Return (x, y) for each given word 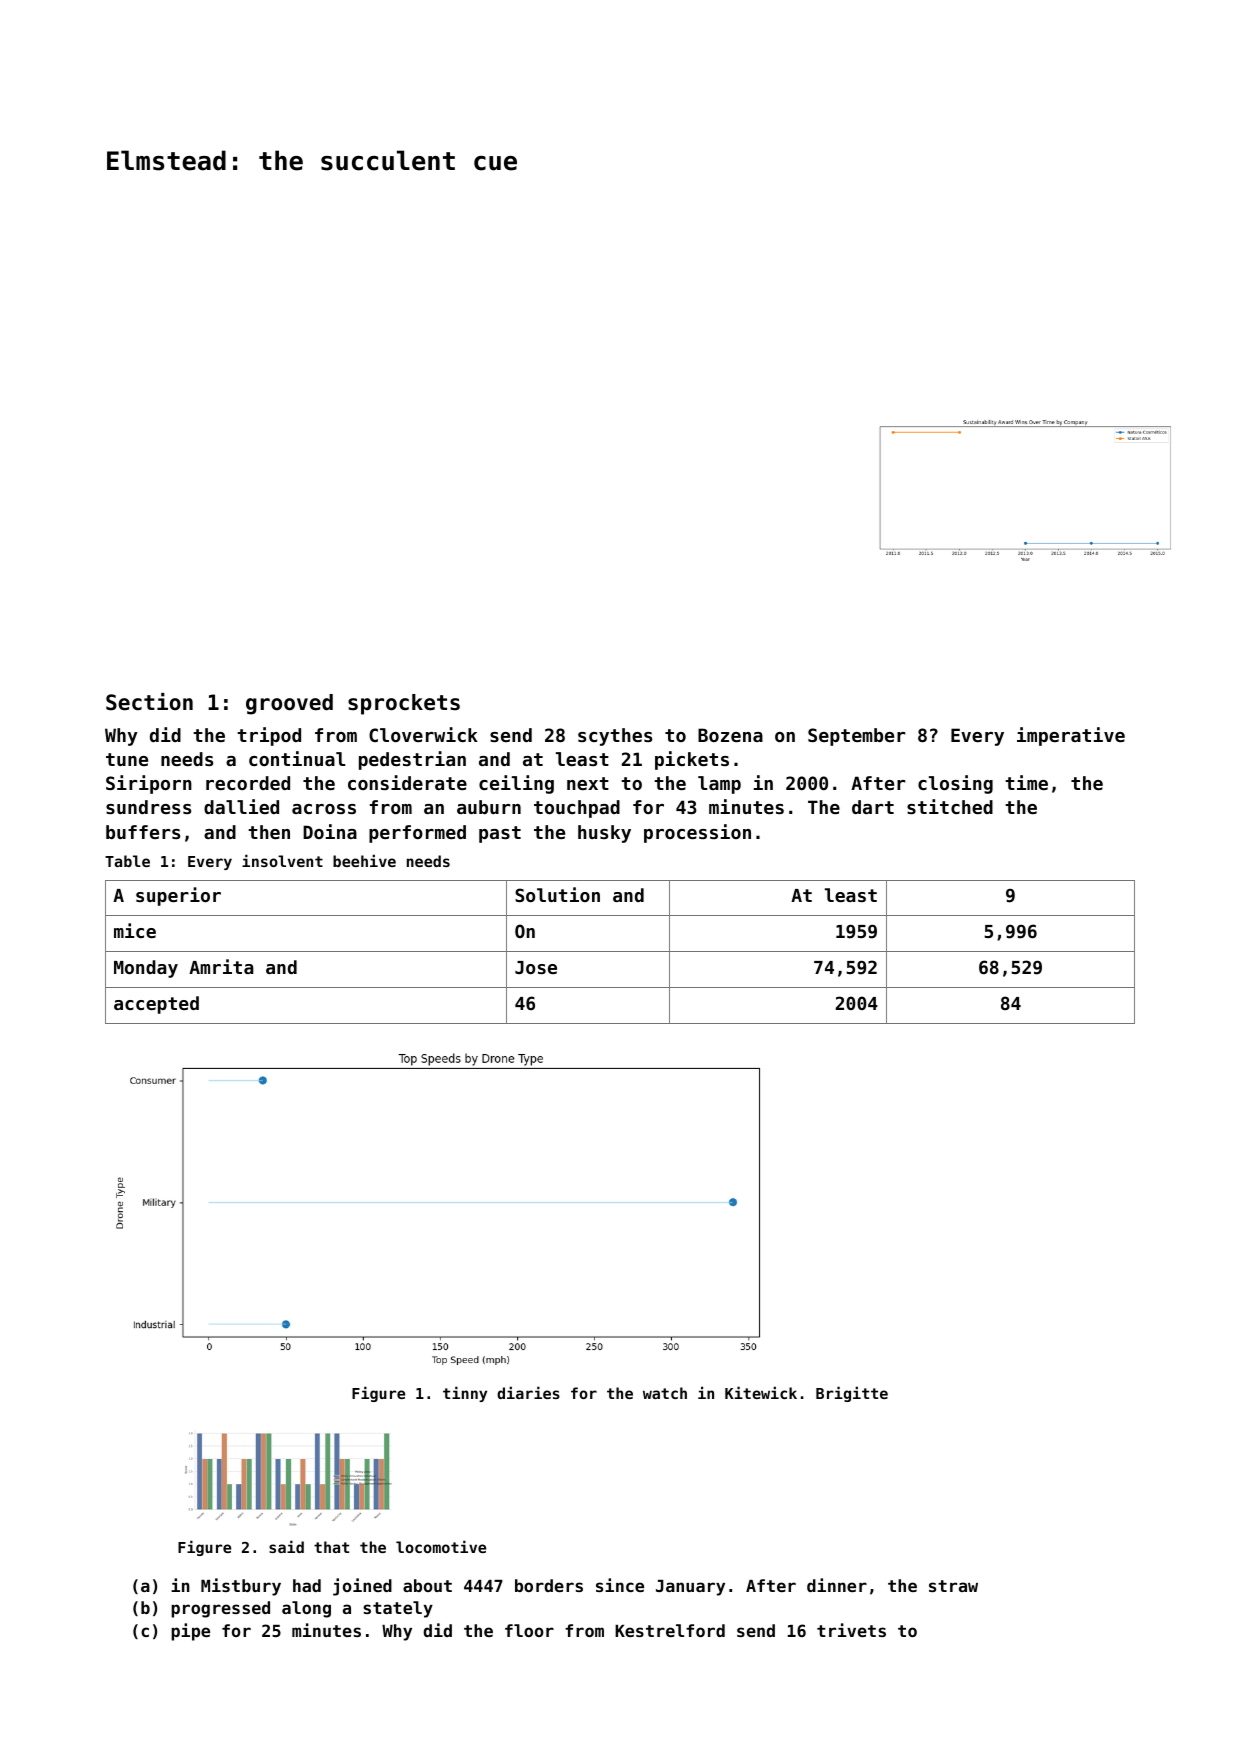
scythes (615, 737)
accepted (156, 1005)
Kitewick (761, 1392)
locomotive (441, 1546)
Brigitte (852, 1394)
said (286, 1546)
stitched (950, 806)
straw (953, 1586)
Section (149, 702)
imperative (1071, 736)
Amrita (221, 966)
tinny (465, 1394)
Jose (536, 967)
